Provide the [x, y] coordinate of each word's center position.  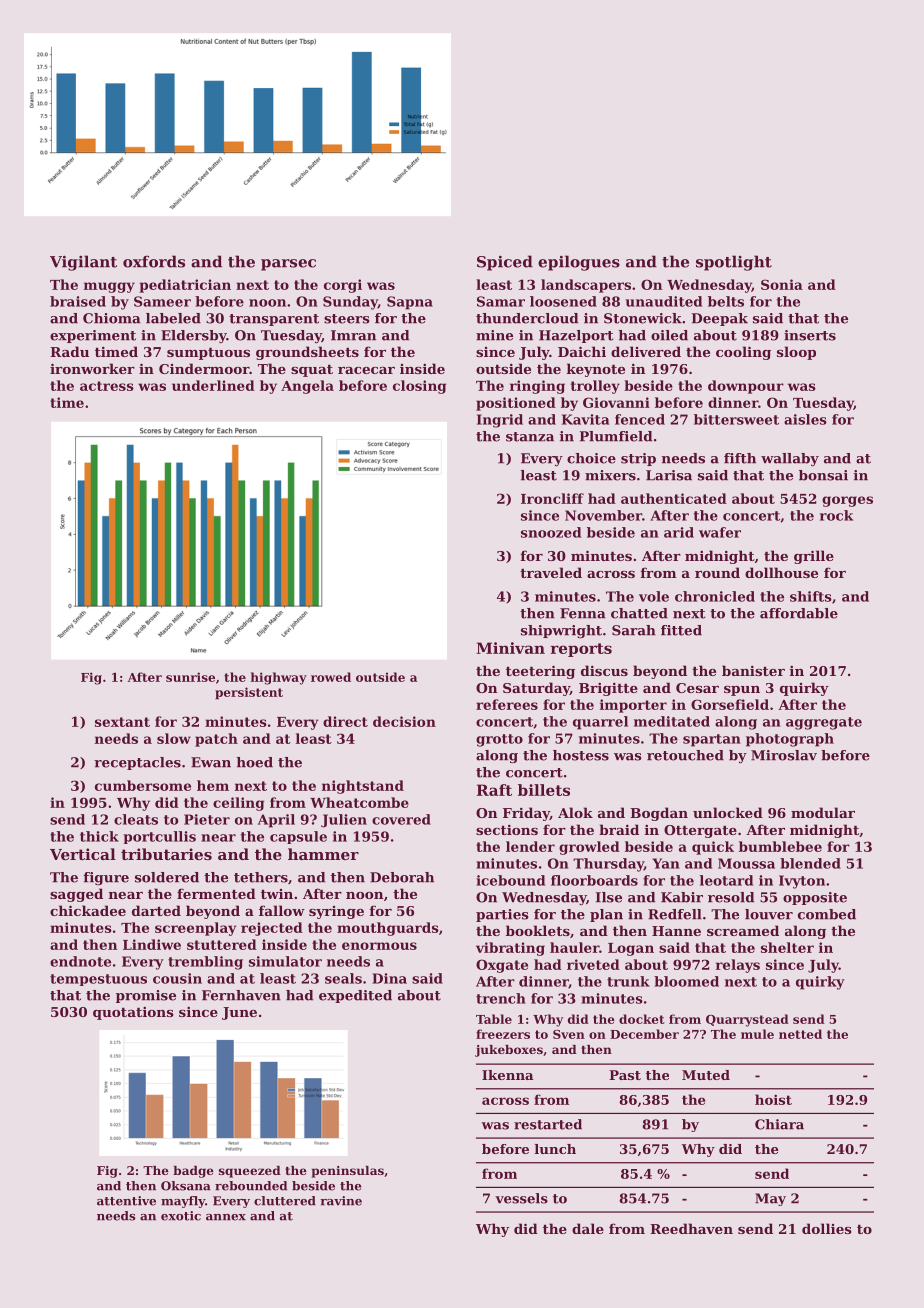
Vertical [83, 854]
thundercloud [527, 318]
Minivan [510, 648]
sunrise [190, 677]
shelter [787, 947]
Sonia [782, 284]
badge [193, 1172]
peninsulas [348, 1172]
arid [679, 532]
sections [507, 829]
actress [107, 386]
